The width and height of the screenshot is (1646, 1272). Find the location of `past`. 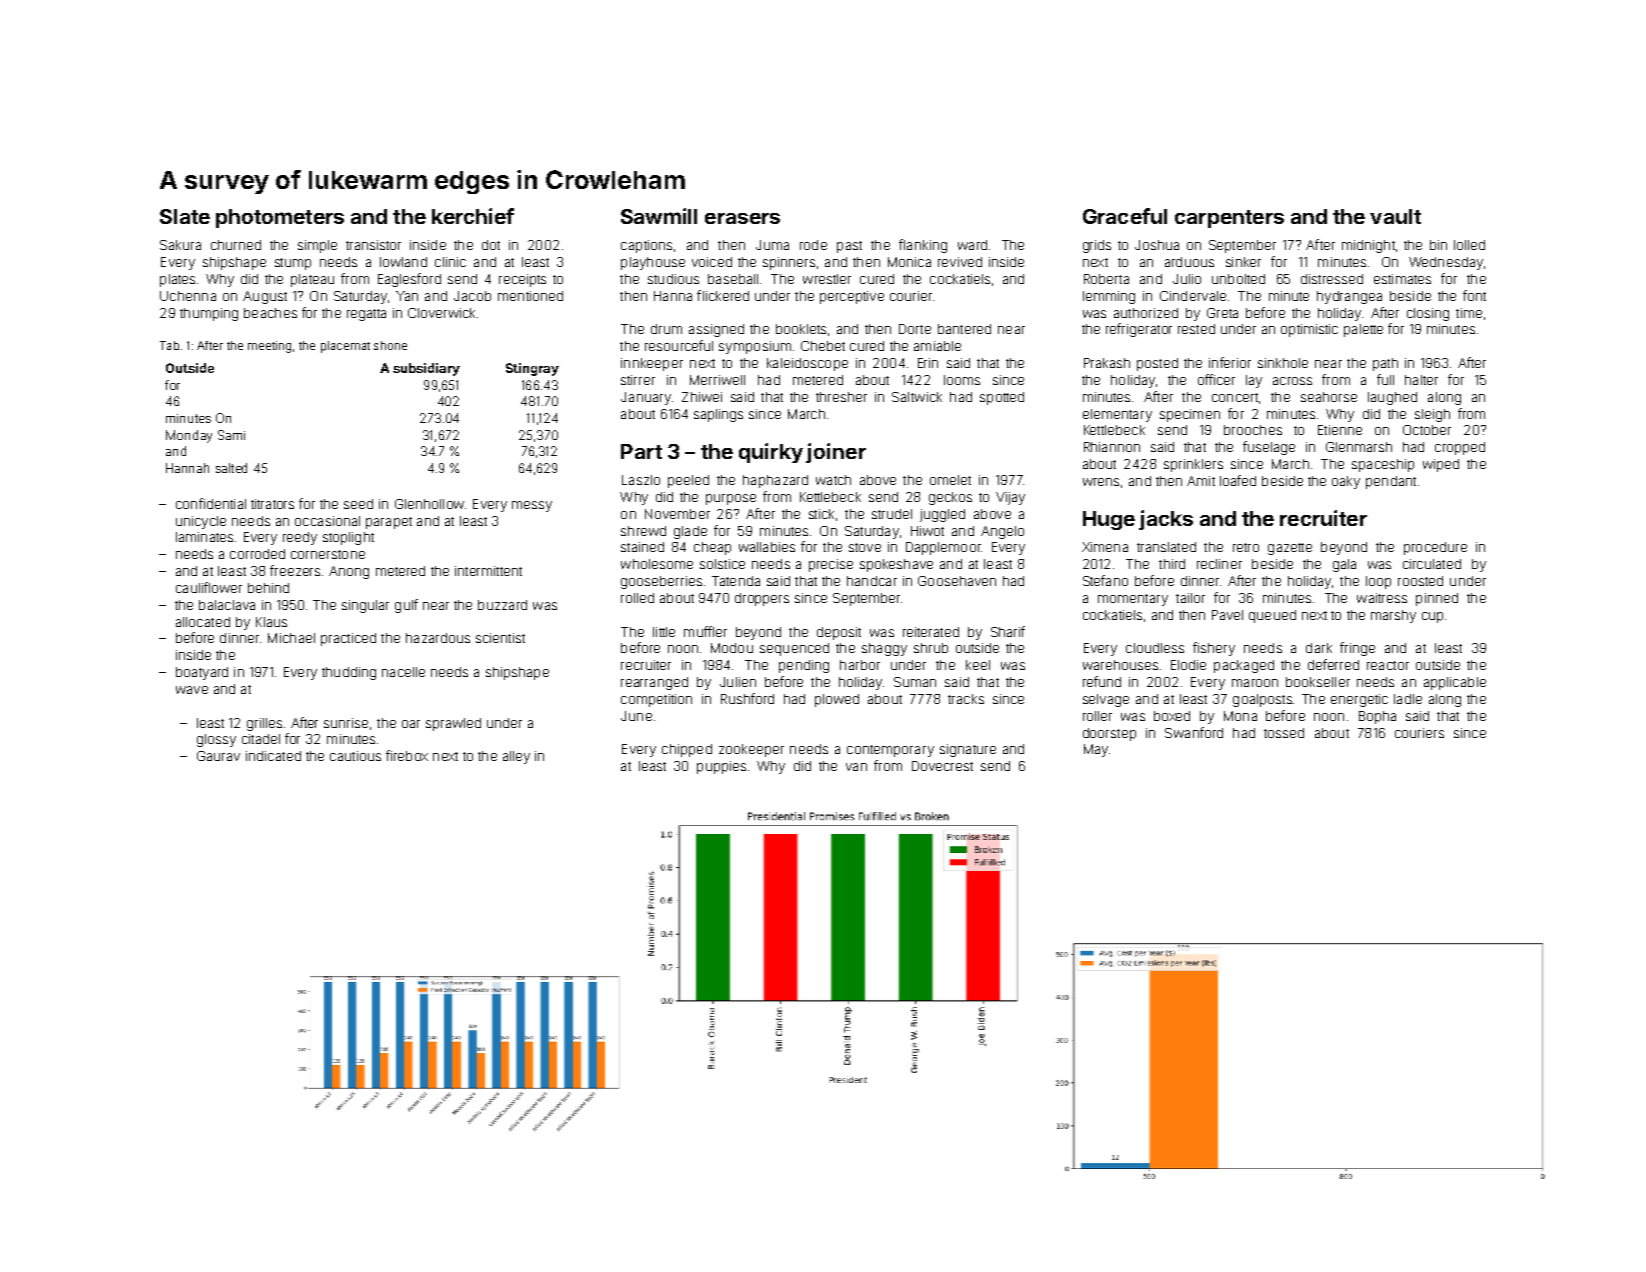

past is located at coordinates (849, 247).
